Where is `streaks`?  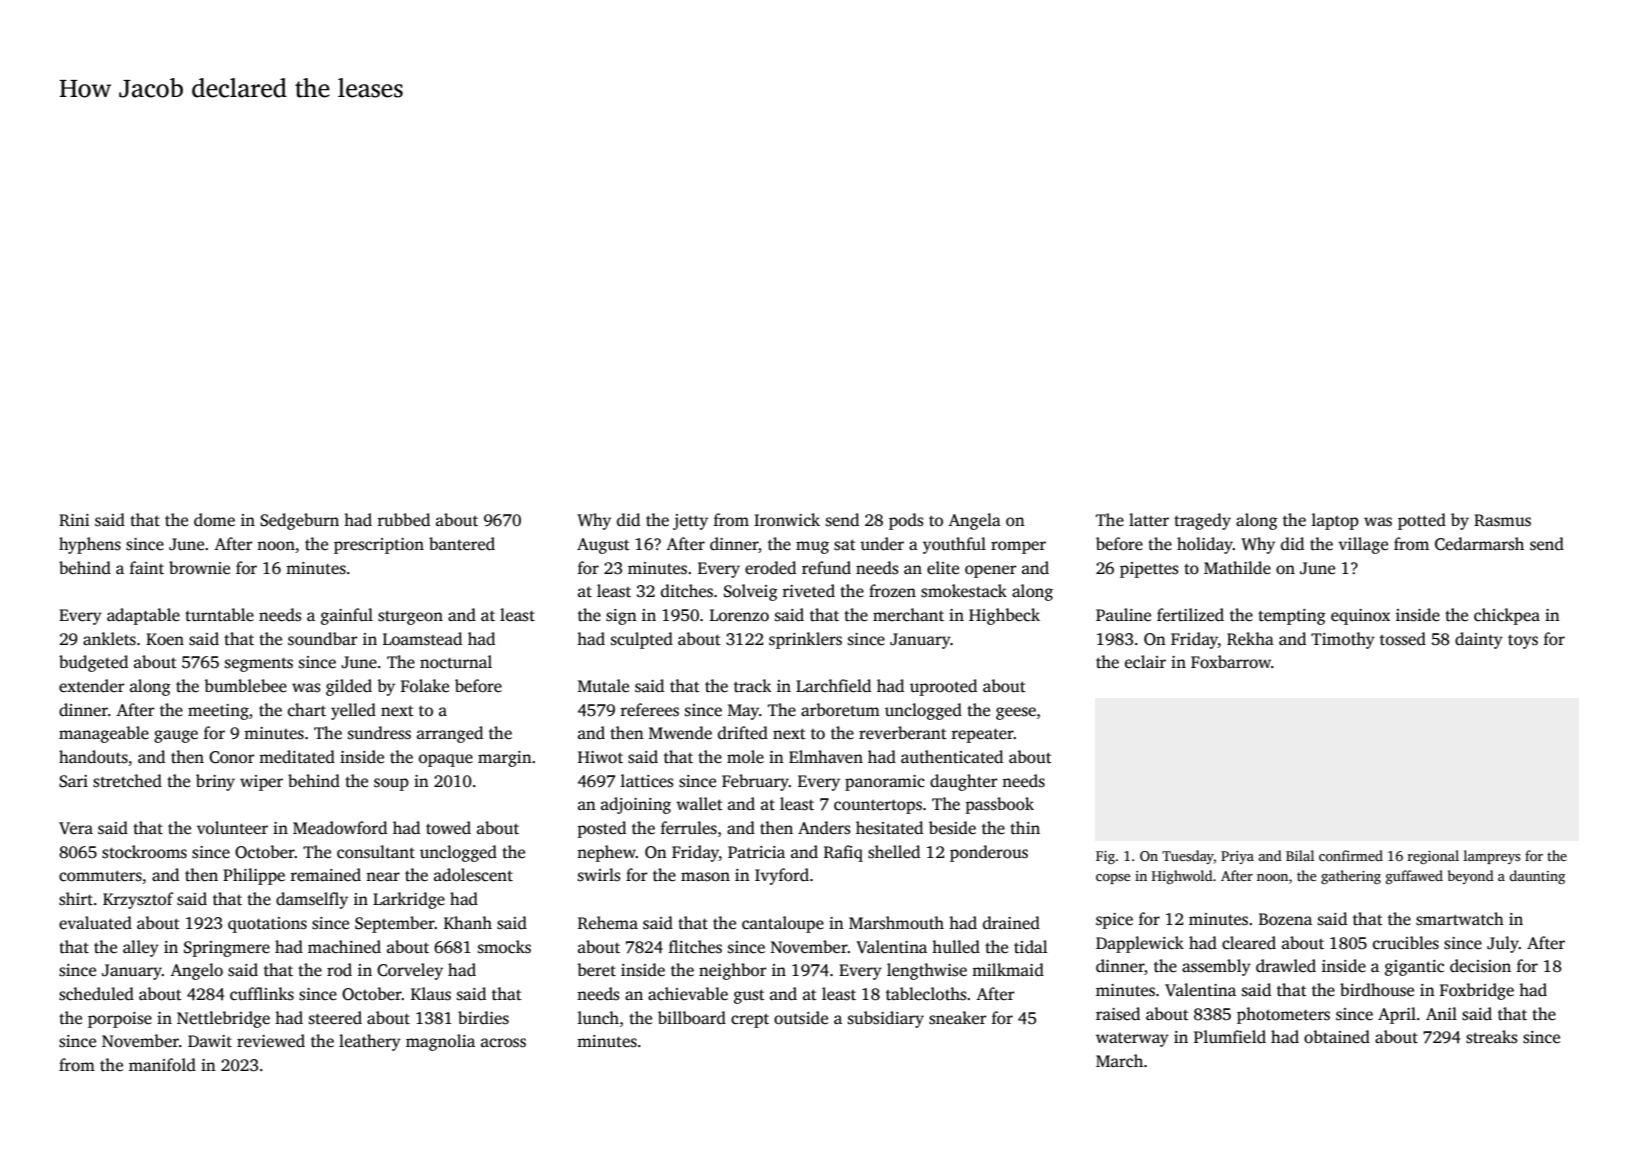 streaks is located at coordinates (1492, 1037).
